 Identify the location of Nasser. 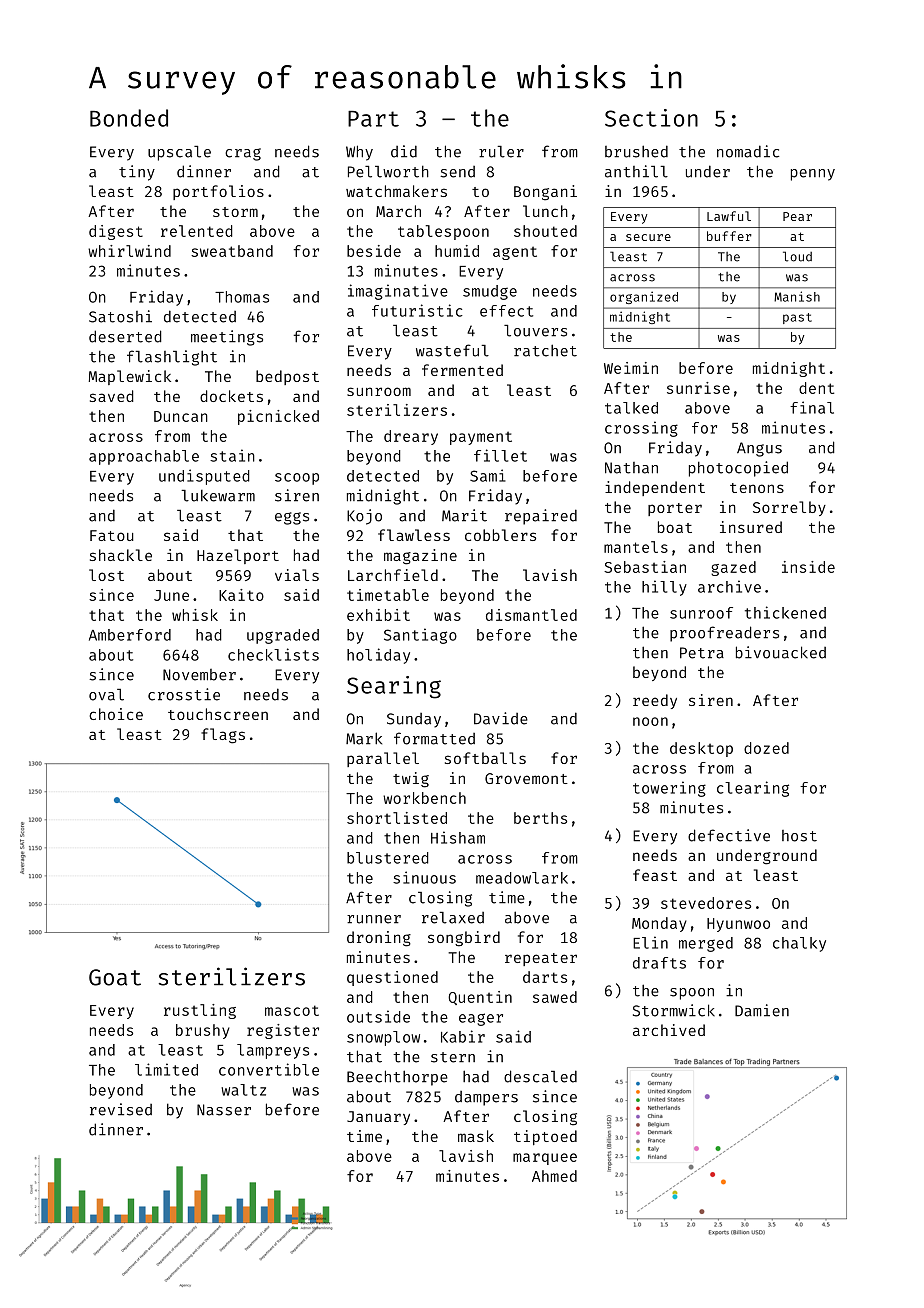
(224, 1110).
